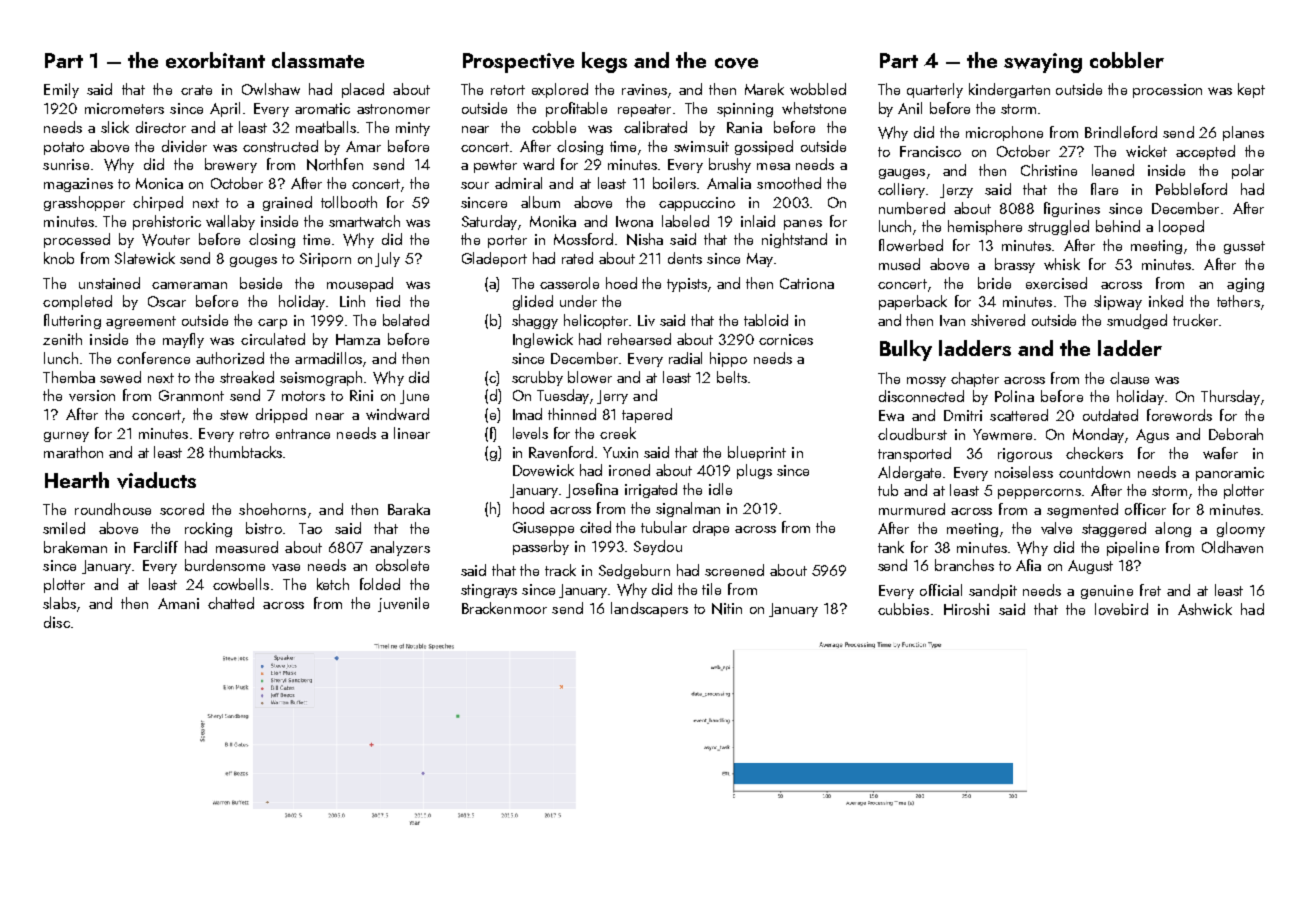 Image resolution: width=1308 pixels, height=924 pixels. Describe the element at coordinates (535, 321) in the page. I see `shaggy` at that location.
